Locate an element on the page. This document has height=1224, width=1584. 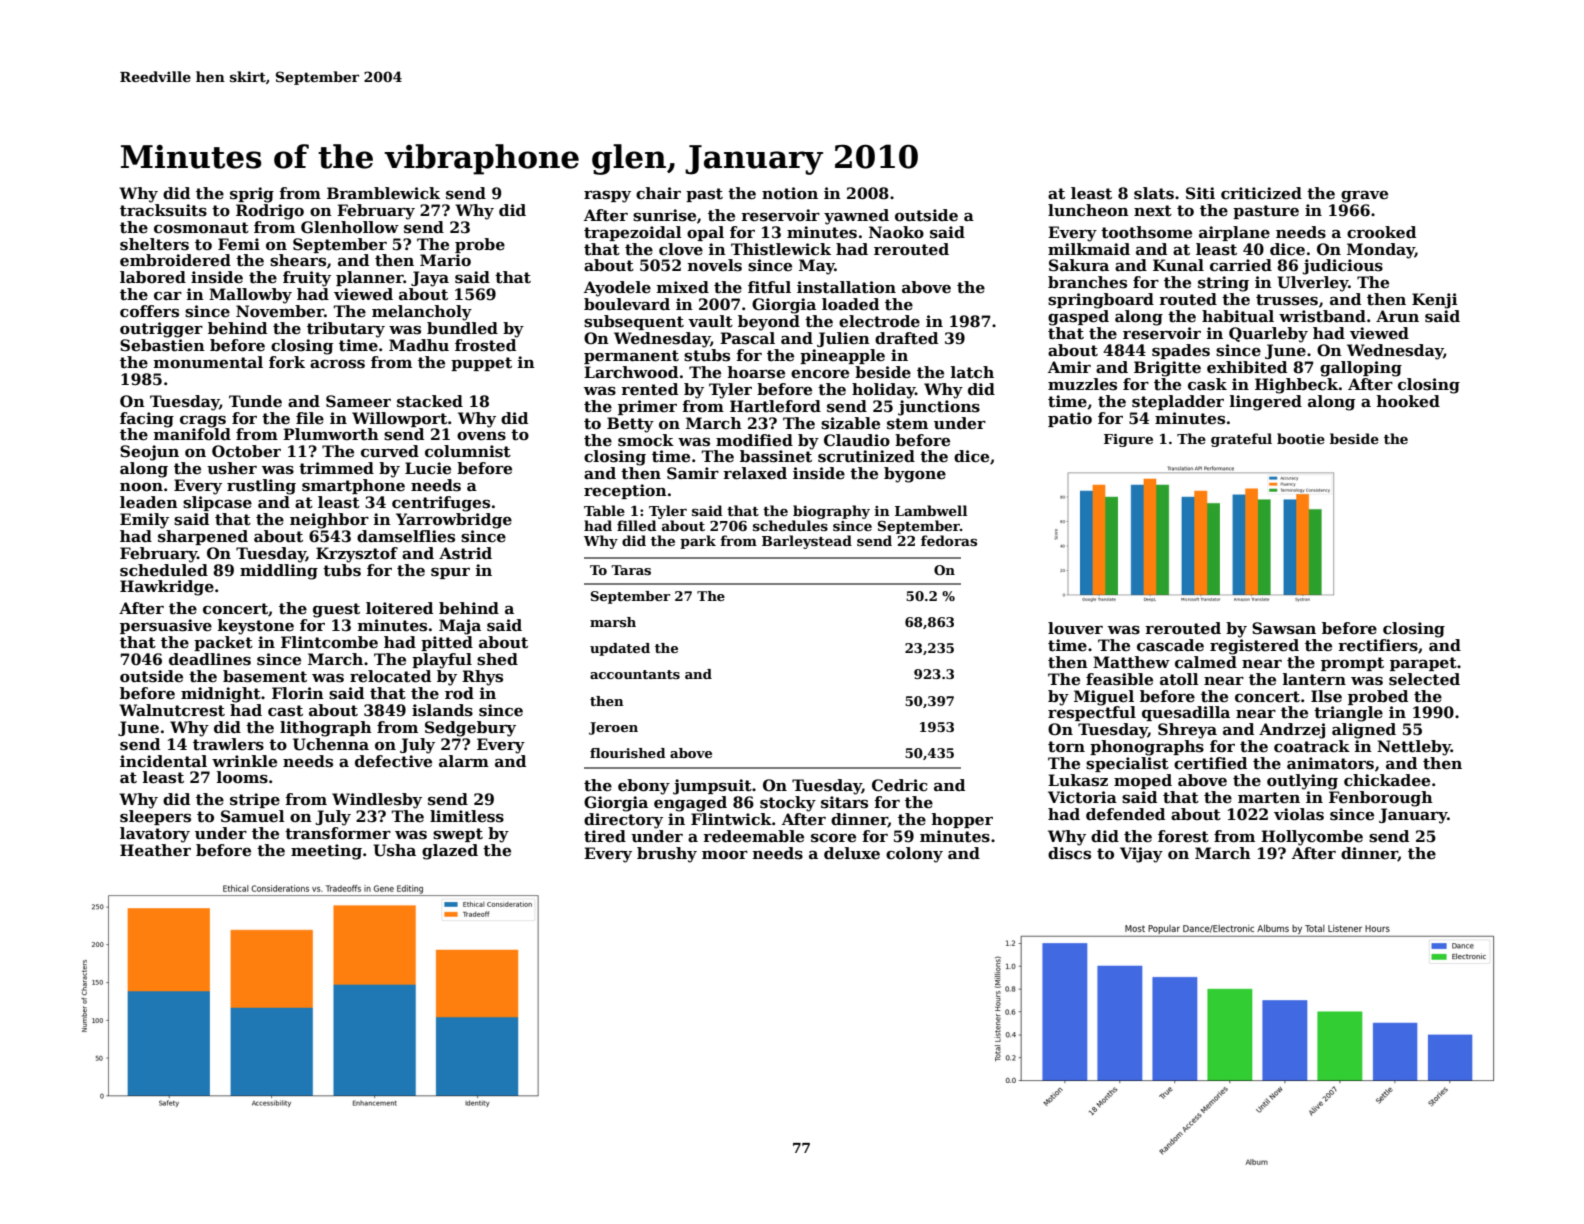
Hawkridge is located at coordinates (167, 588).
